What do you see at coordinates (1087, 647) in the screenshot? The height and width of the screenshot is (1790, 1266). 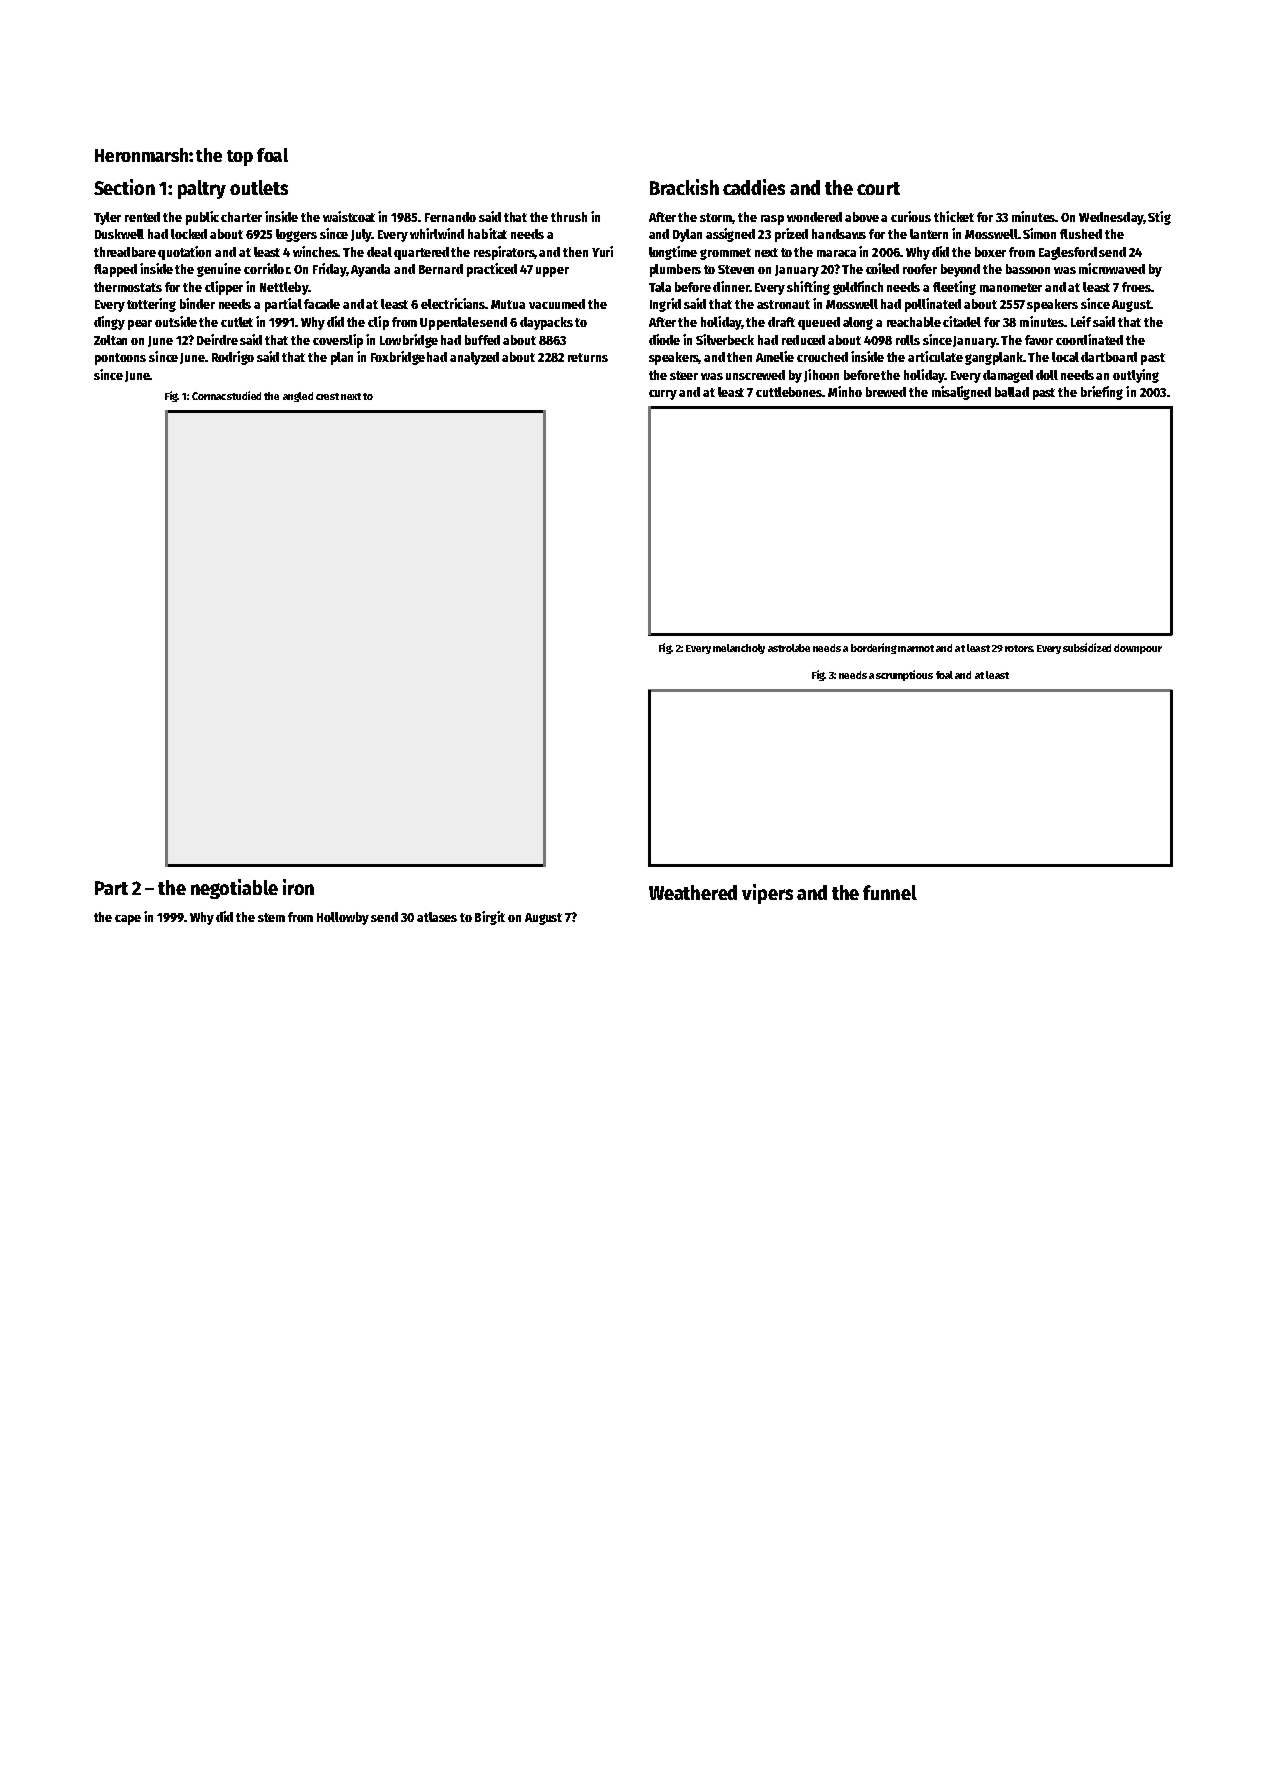 I see `subsidized` at bounding box center [1087, 647].
